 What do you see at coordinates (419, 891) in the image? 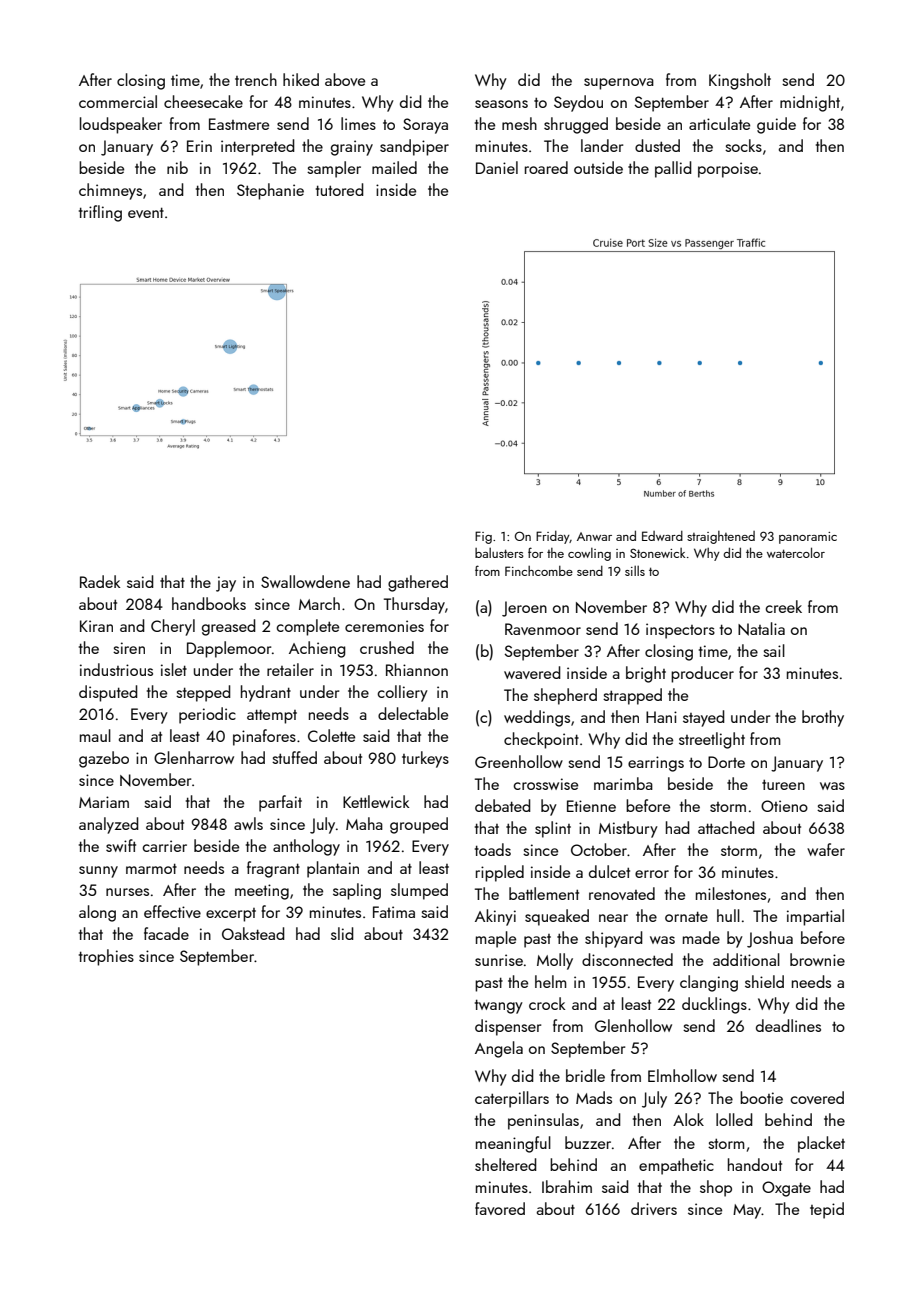
I see `slumped` at bounding box center [419, 891].
